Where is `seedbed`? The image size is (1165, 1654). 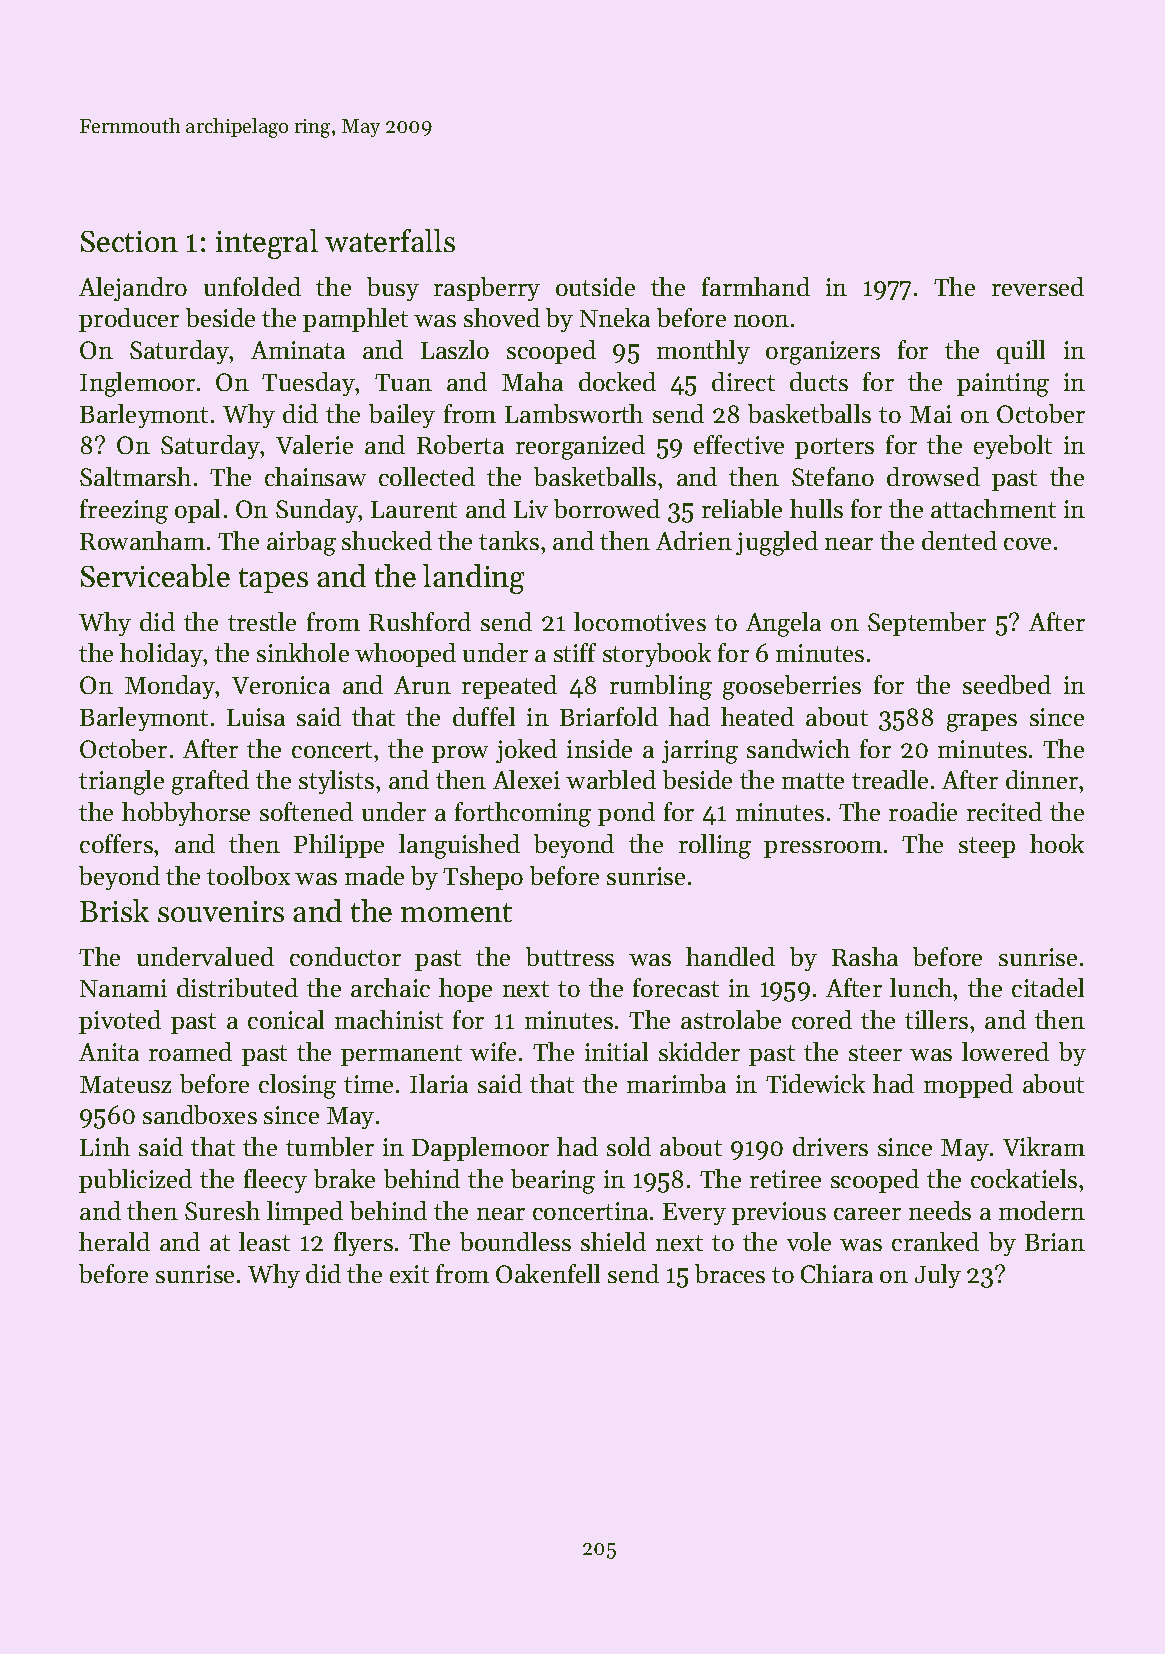
seedbed is located at coordinates (1007, 684).
